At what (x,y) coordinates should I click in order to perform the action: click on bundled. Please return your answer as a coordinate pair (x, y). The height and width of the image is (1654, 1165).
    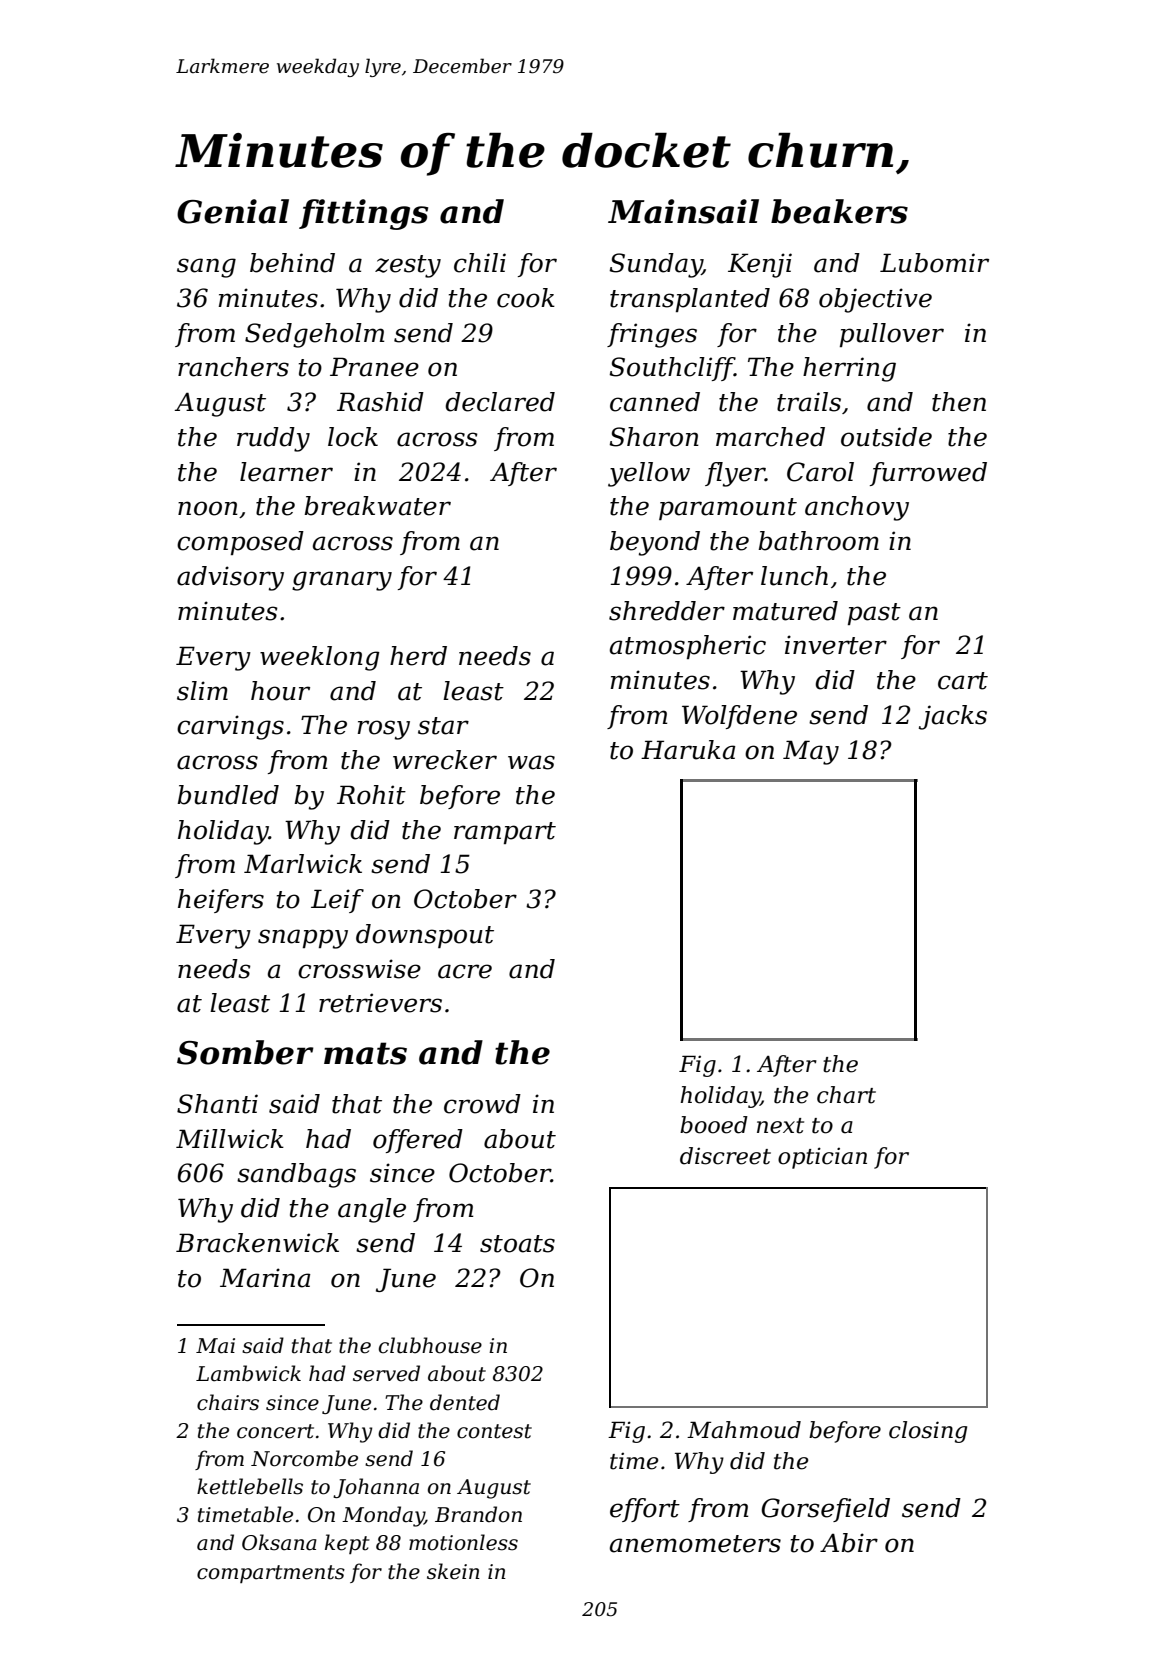
    Looking at the image, I should click on (228, 795).
